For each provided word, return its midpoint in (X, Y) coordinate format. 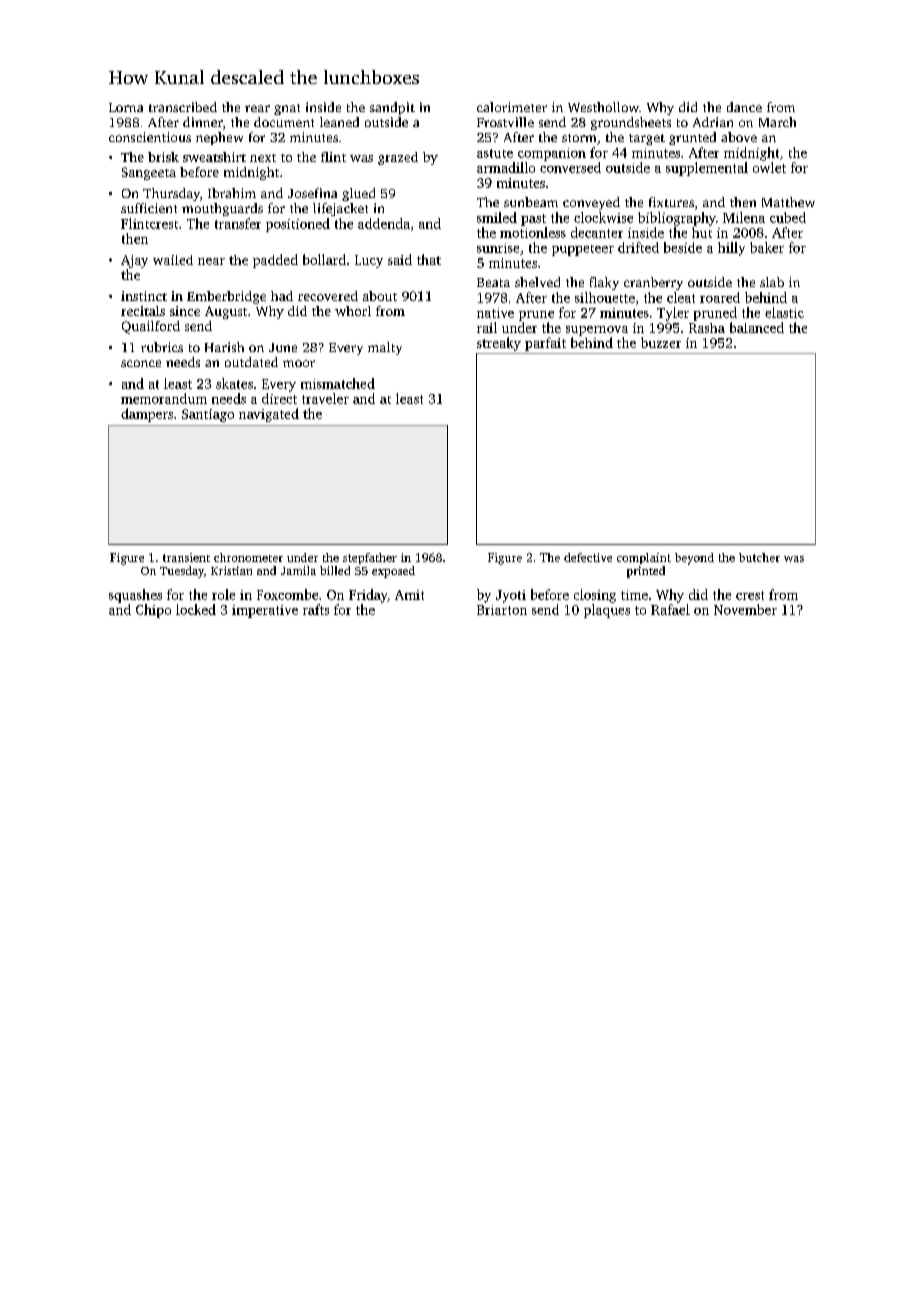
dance (744, 107)
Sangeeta (149, 173)
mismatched (338, 383)
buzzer (661, 342)
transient (186, 557)
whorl (353, 311)
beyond (694, 559)
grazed (398, 158)
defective (588, 557)
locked (196, 609)
